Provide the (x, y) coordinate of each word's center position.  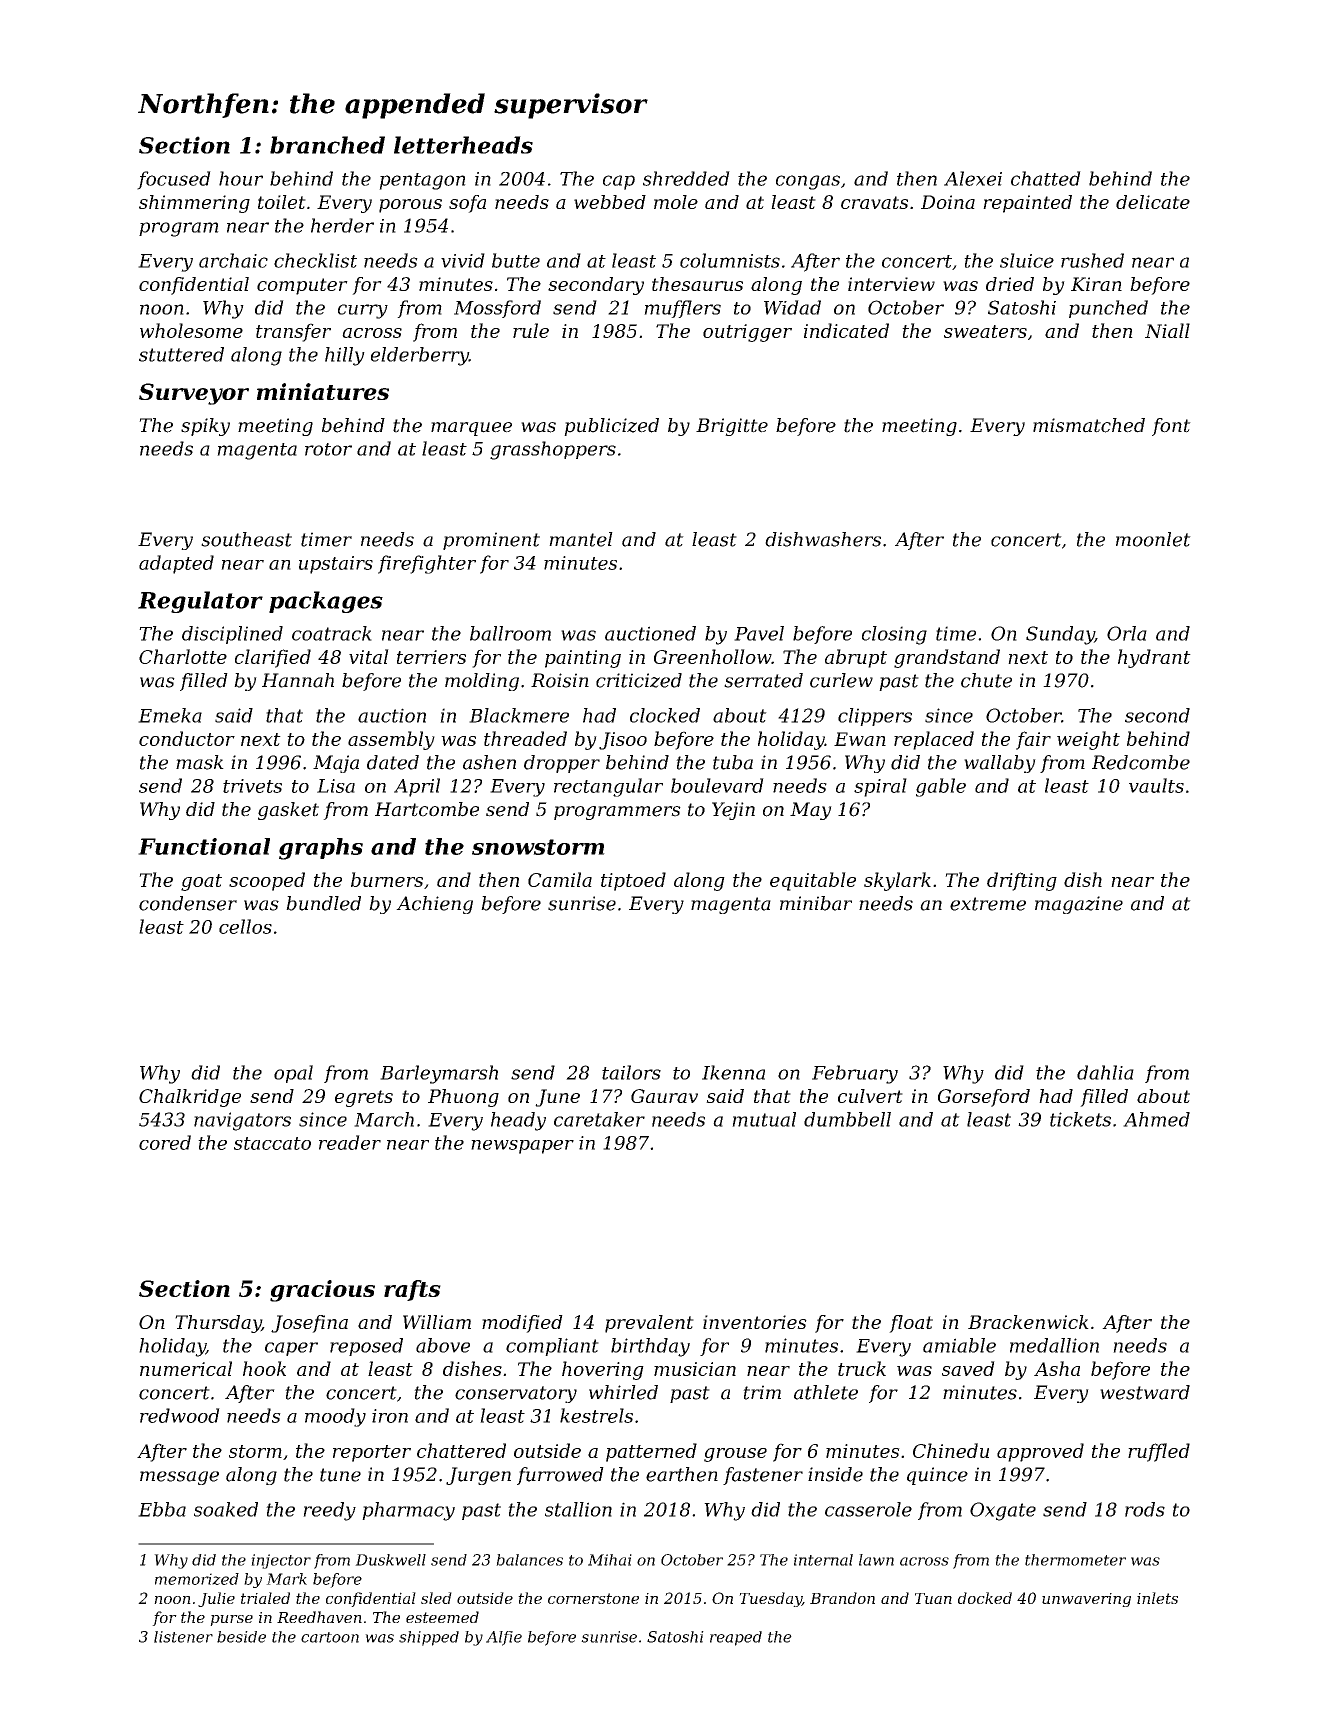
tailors (631, 1072)
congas (808, 182)
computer (302, 286)
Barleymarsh (439, 1074)
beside (241, 1637)
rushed (1092, 260)
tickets (1080, 1119)
